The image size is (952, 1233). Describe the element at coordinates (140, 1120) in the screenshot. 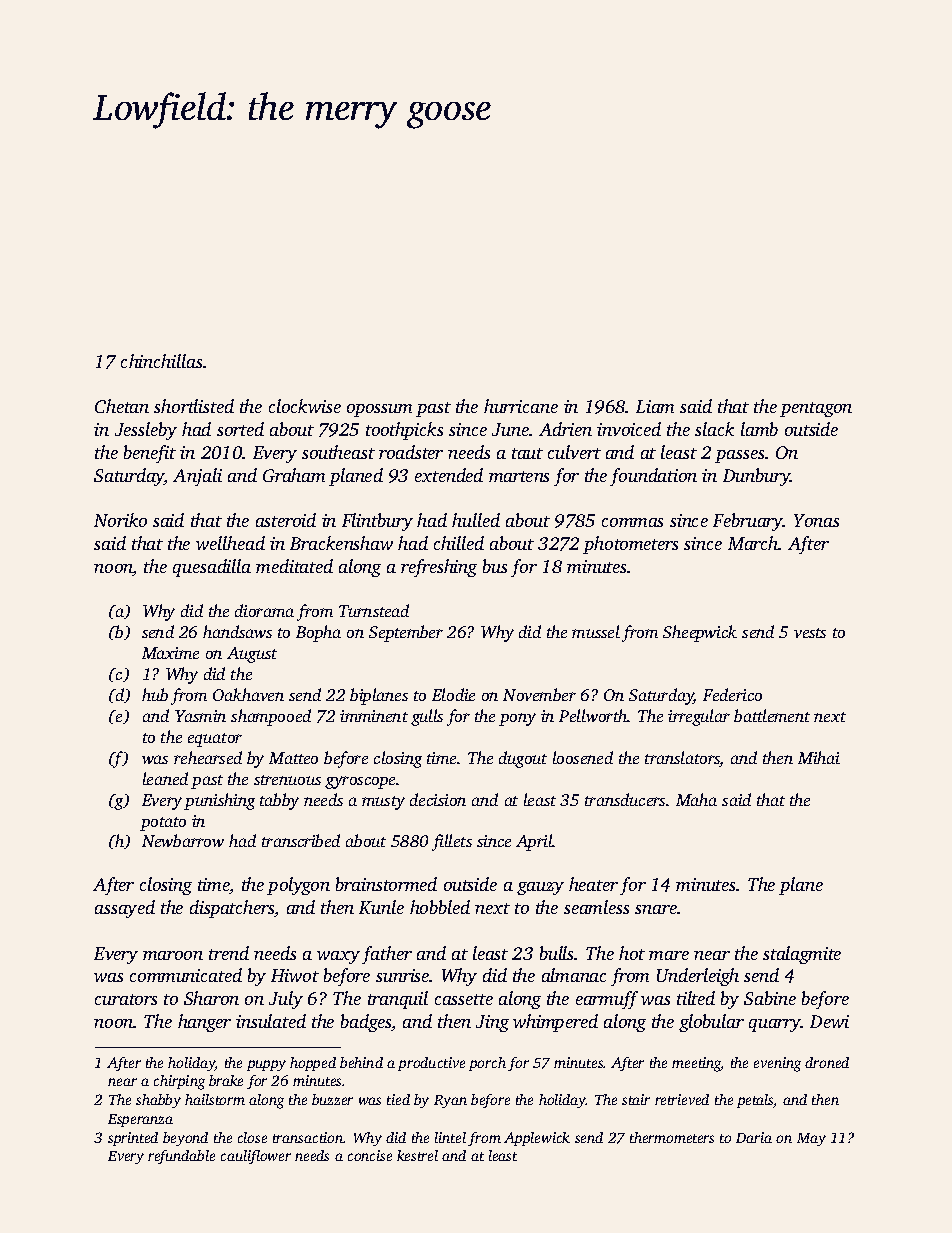

I see `Esperanza` at that location.
